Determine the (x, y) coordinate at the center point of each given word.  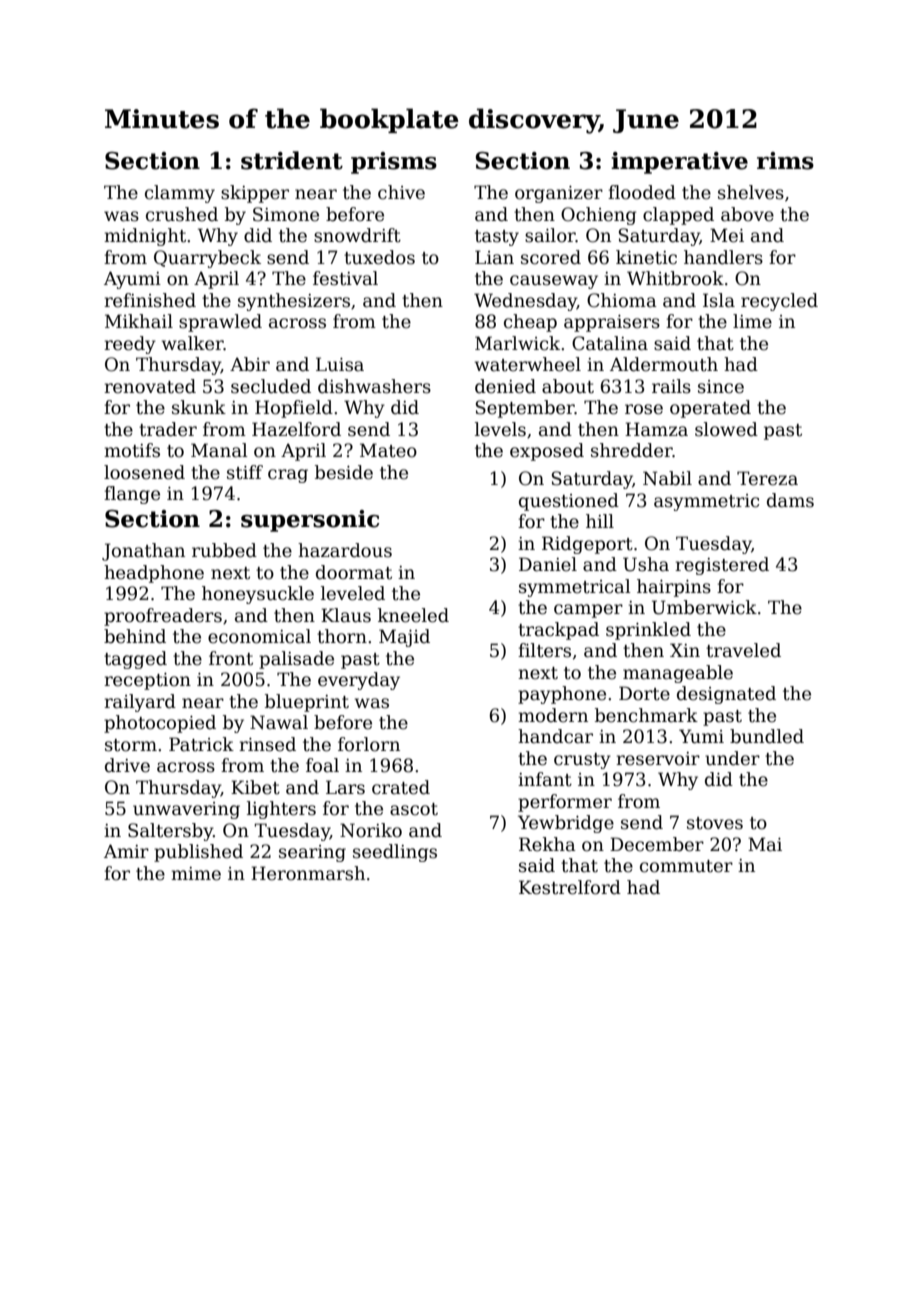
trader (168, 429)
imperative (679, 163)
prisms (394, 163)
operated (710, 409)
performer (565, 803)
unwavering (186, 810)
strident (292, 160)
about (568, 386)
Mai (765, 844)
